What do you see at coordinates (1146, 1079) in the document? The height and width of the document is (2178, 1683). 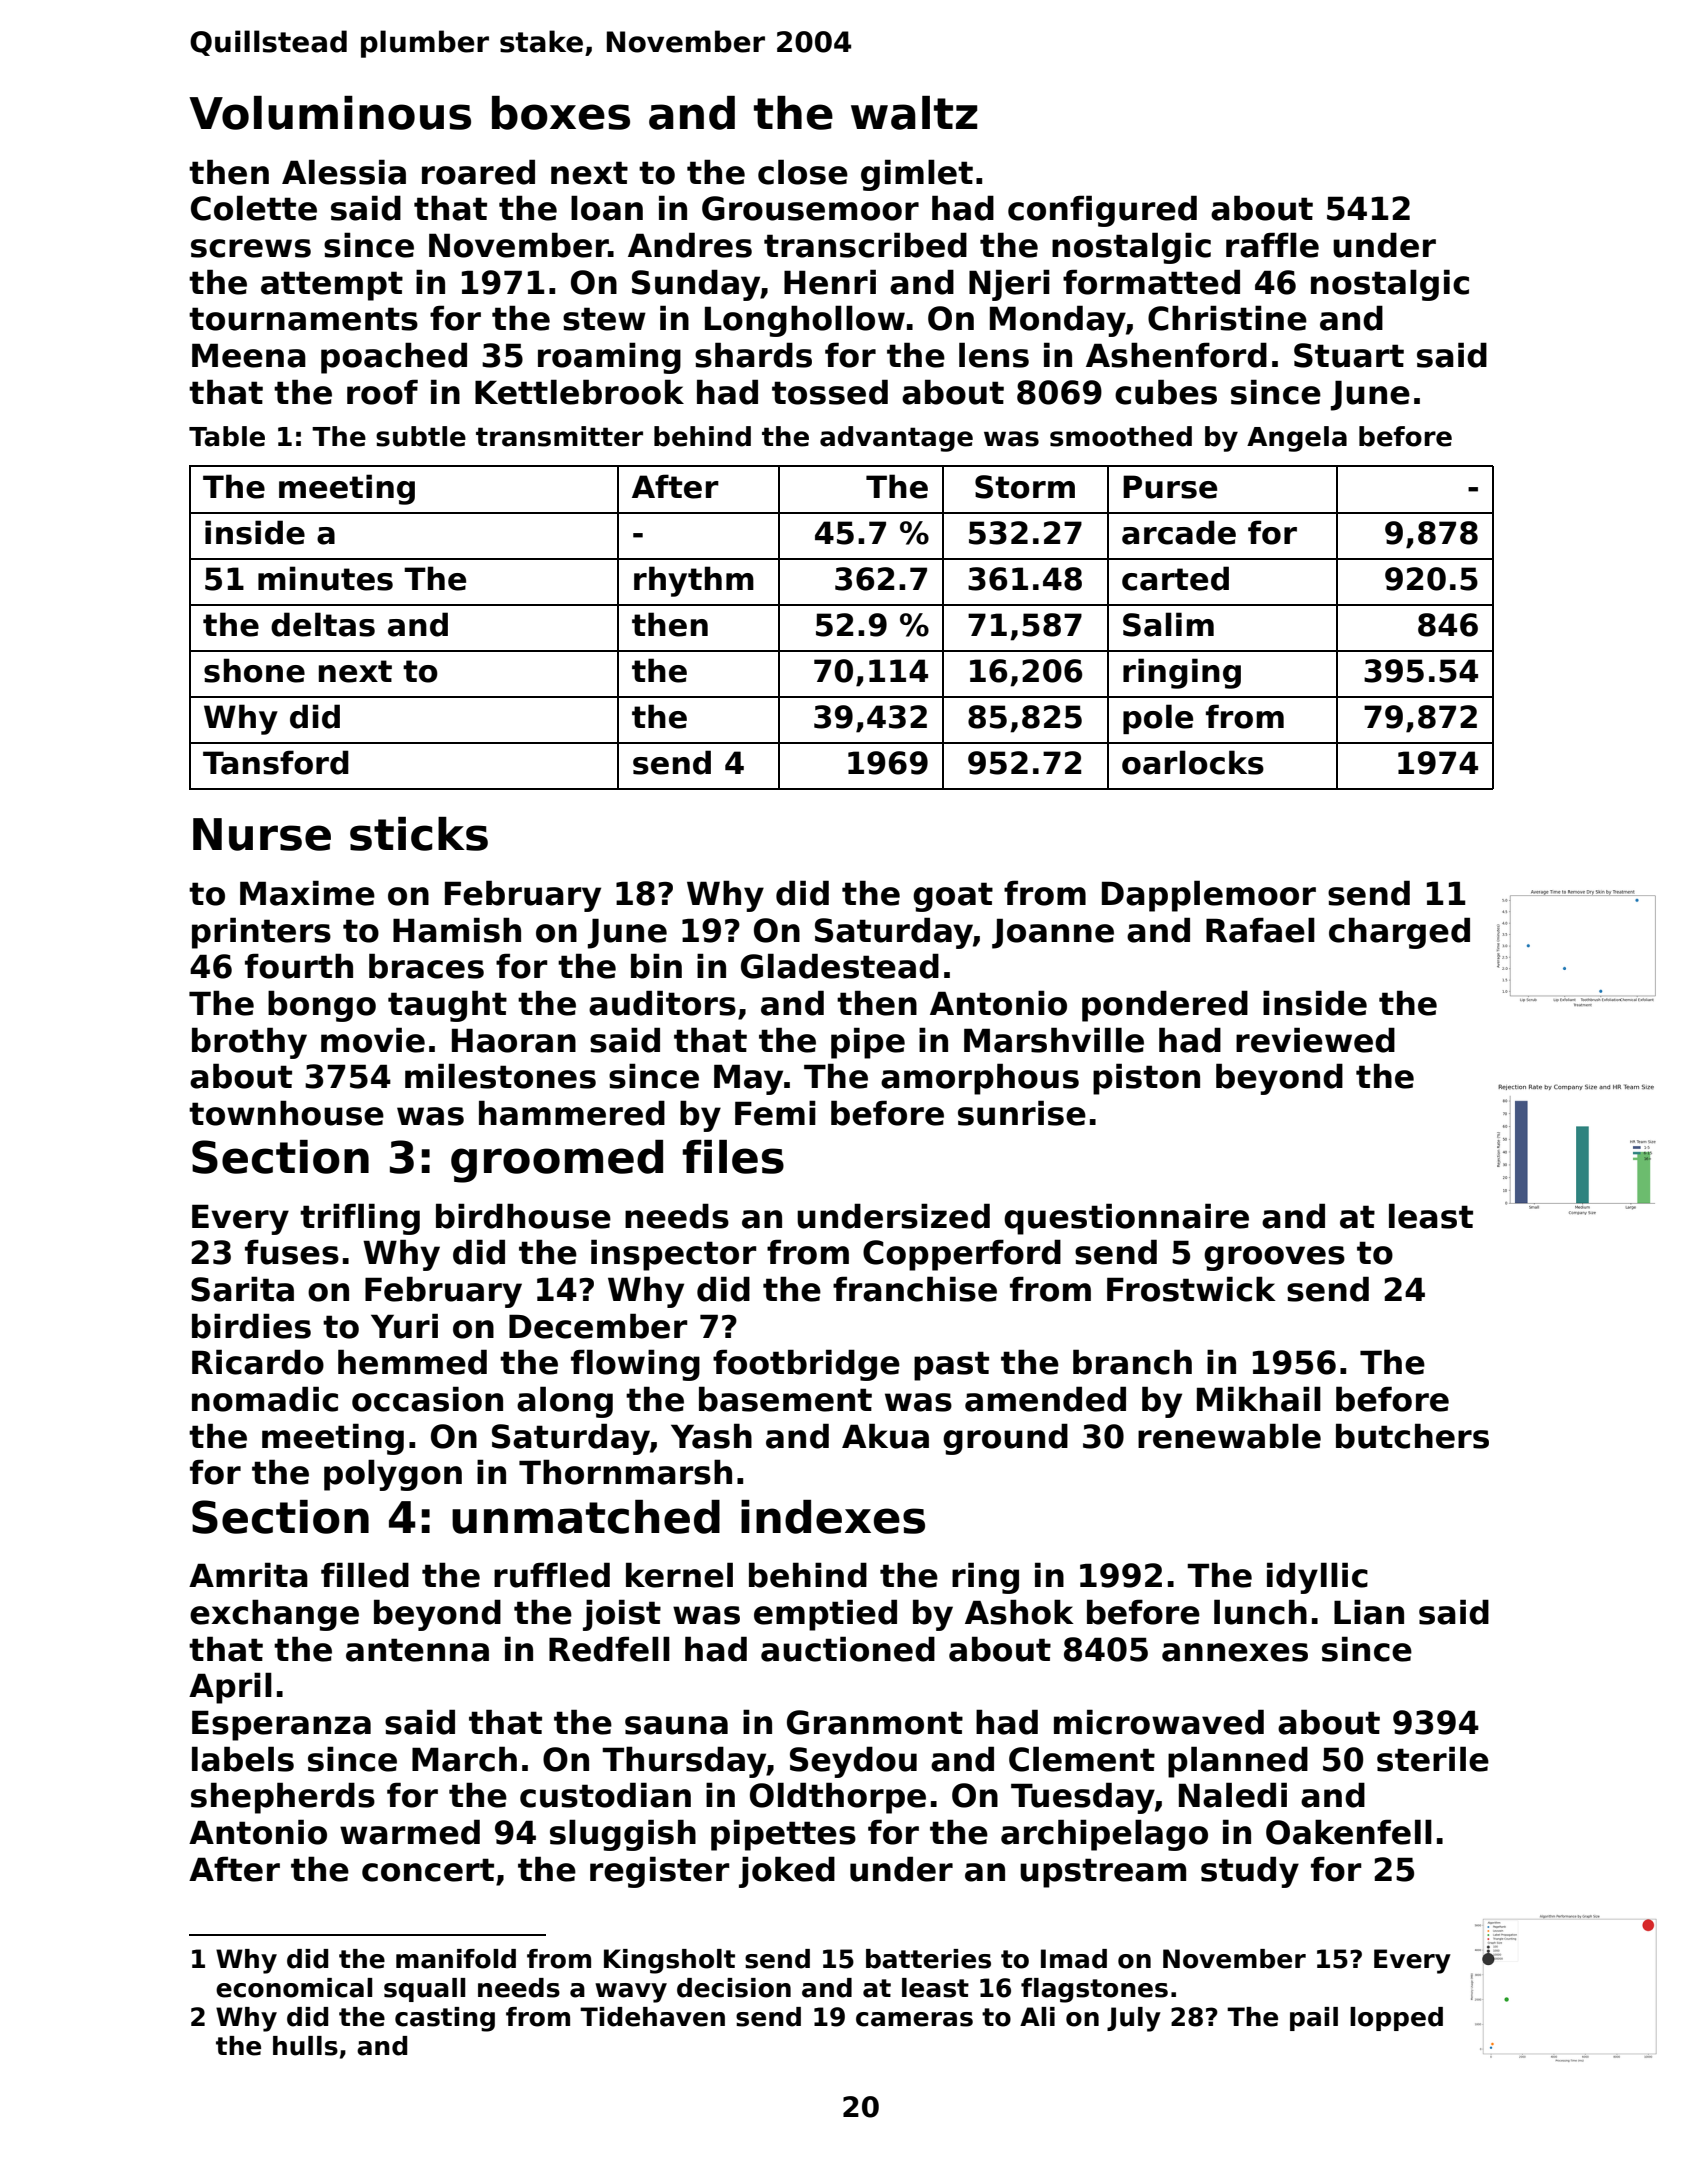 I see `piston` at bounding box center [1146, 1079].
